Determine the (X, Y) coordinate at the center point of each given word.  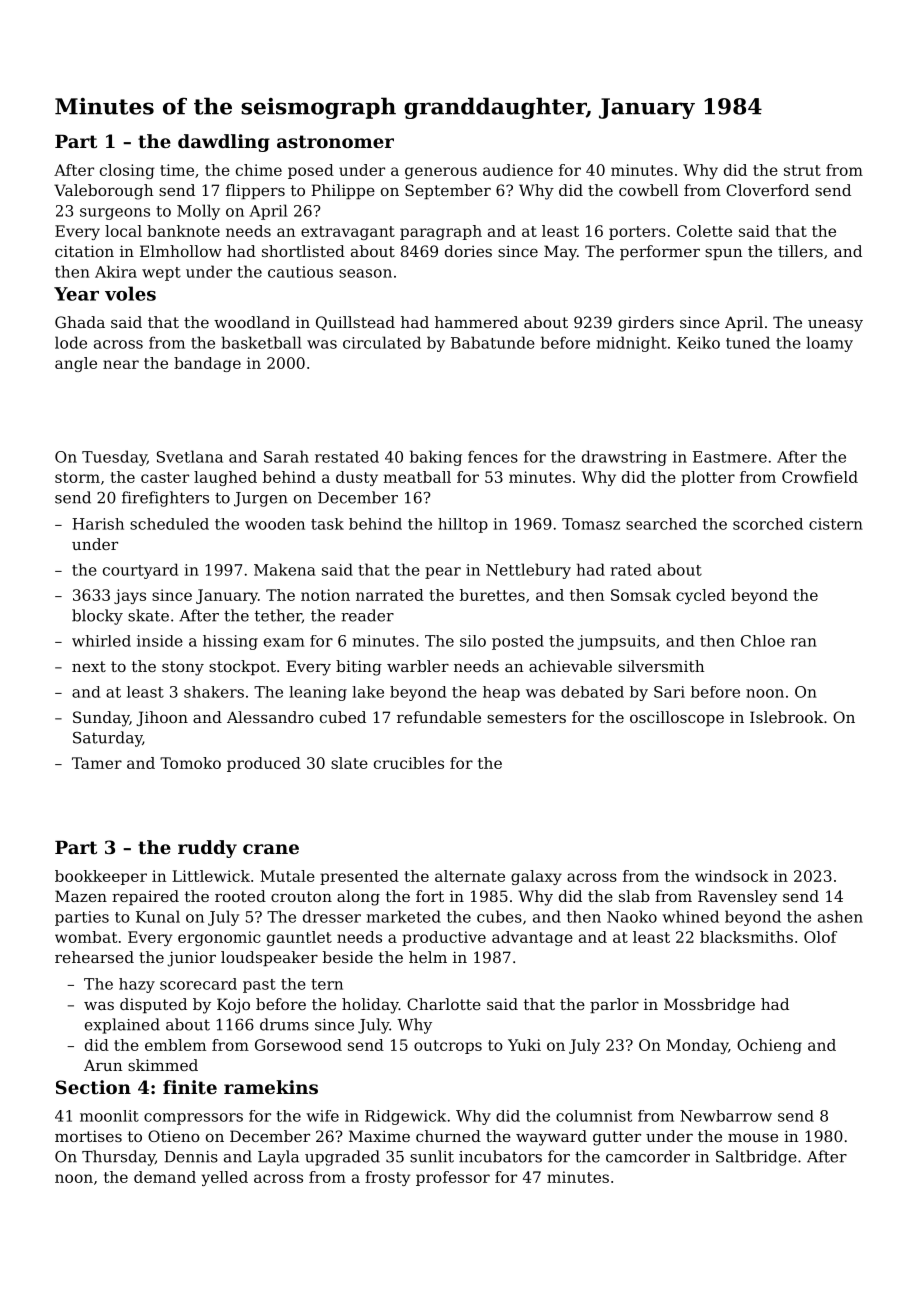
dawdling (224, 143)
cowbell (648, 190)
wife (322, 1116)
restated (347, 456)
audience (518, 170)
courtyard (140, 571)
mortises (88, 1136)
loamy (829, 344)
